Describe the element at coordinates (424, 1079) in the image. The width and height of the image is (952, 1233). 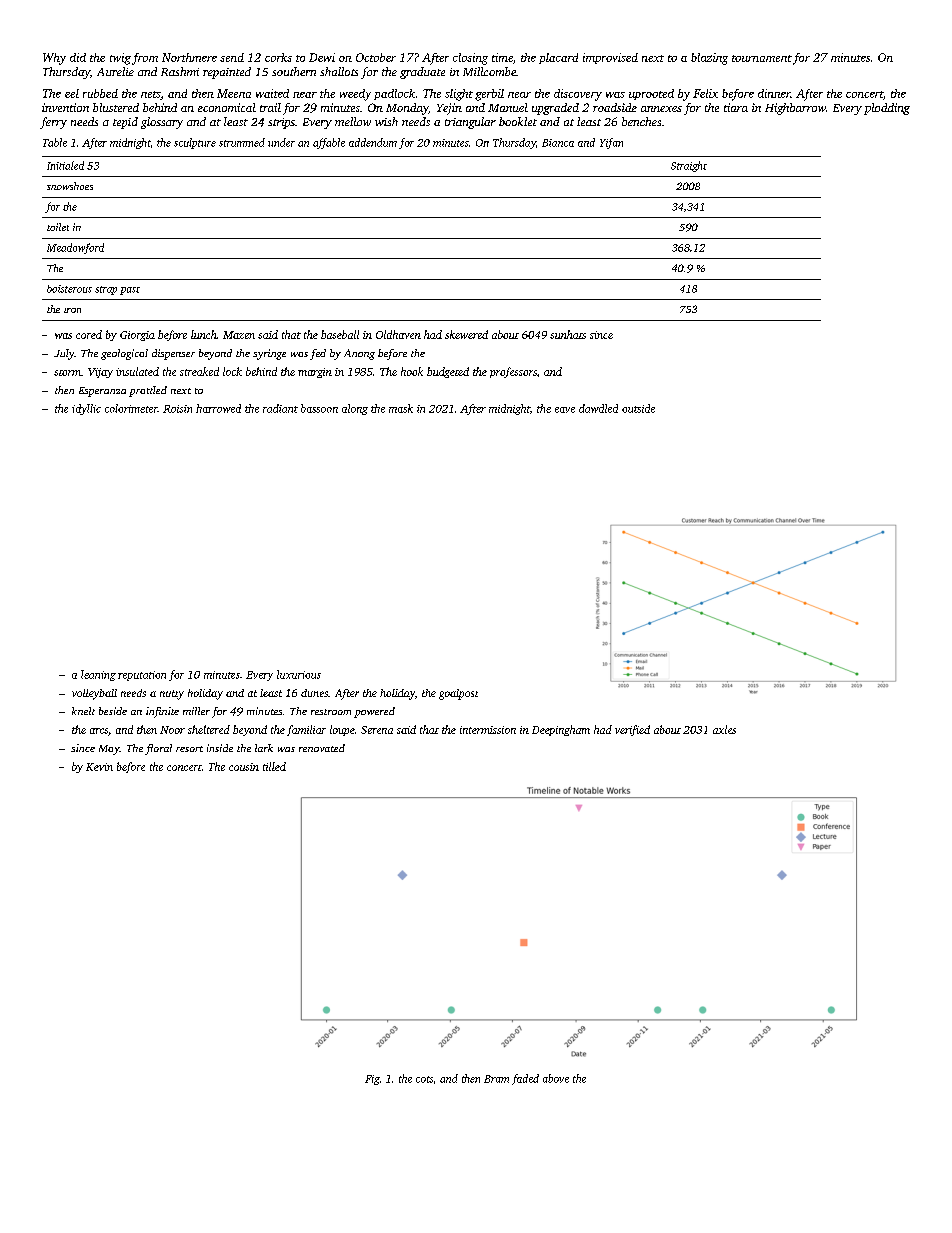
I see `cots` at that location.
